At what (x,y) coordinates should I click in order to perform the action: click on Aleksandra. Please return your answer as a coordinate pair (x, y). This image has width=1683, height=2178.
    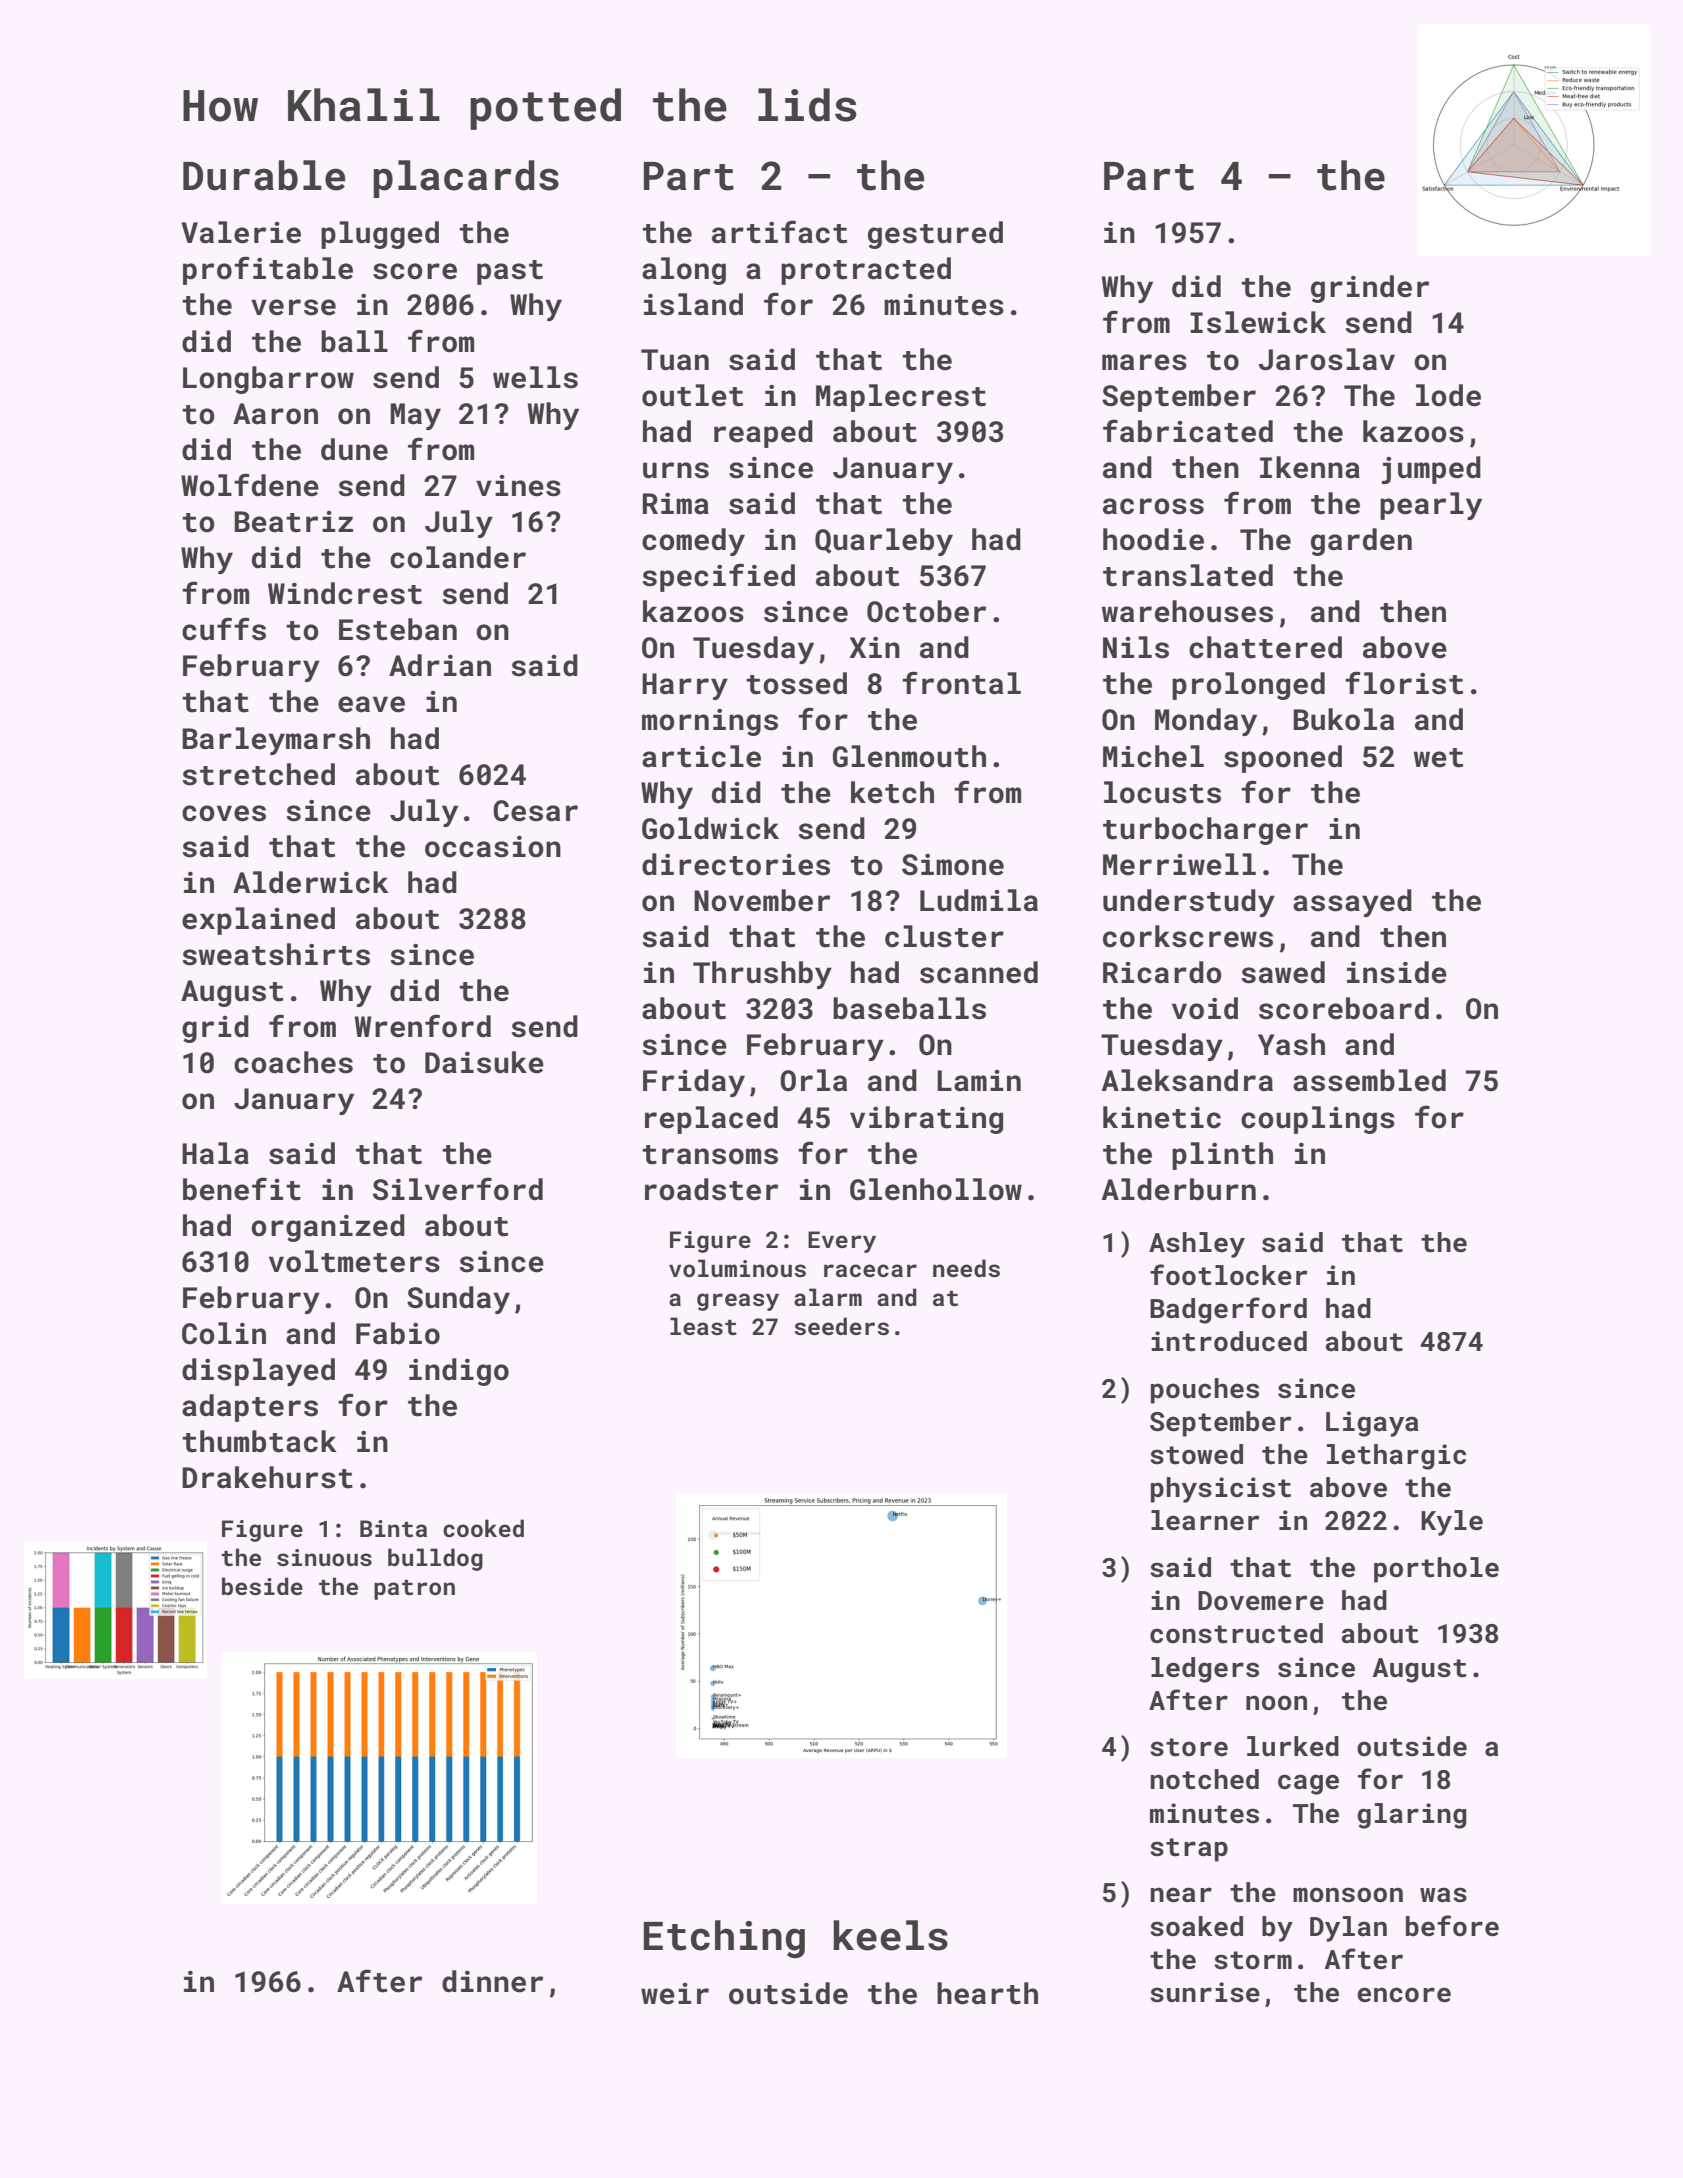
    Looking at the image, I should click on (1187, 1080).
